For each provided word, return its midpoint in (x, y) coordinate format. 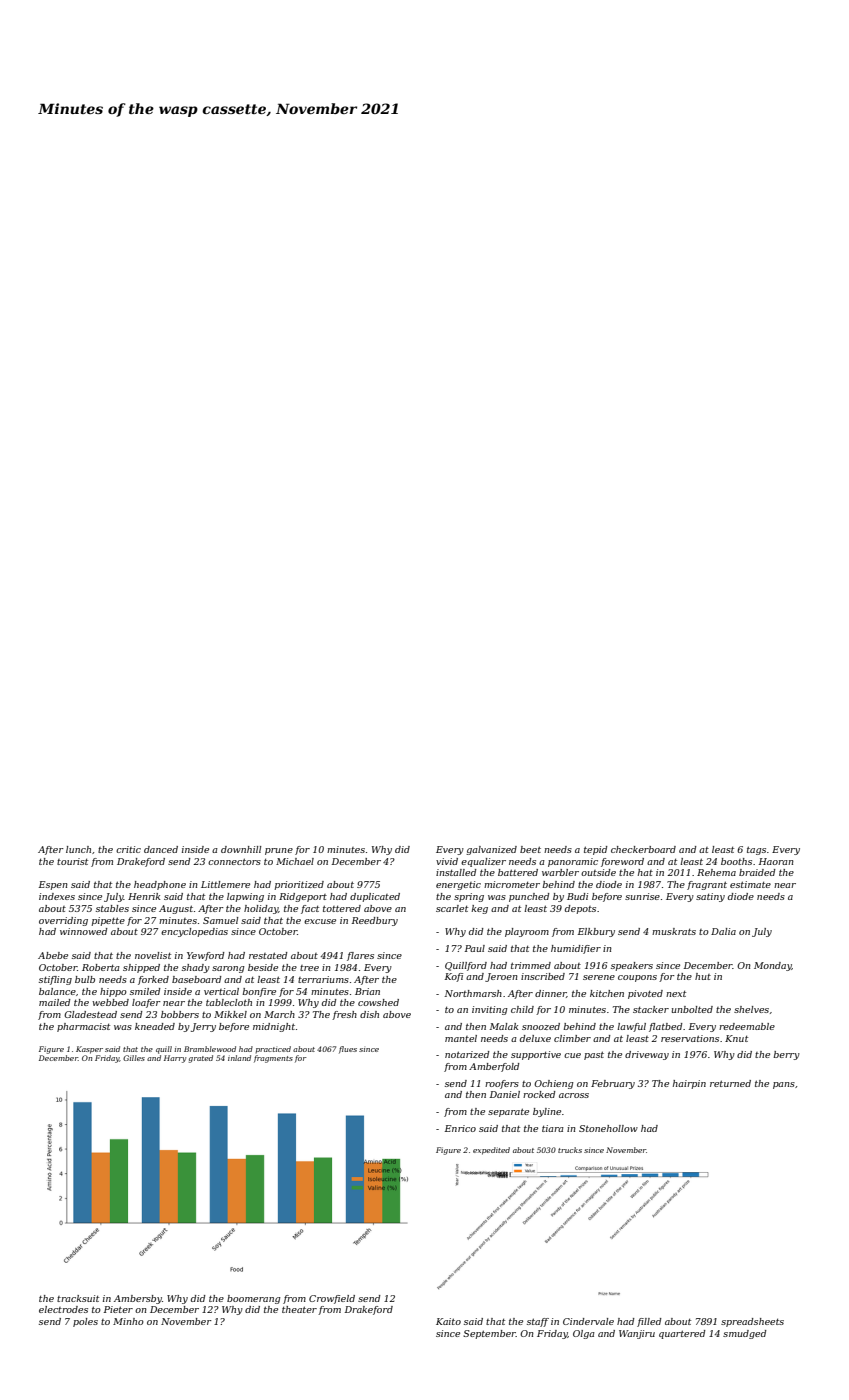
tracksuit (78, 1298)
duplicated (375, 897)
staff (538, 1322)
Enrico (460, 1128)
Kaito (448, 1321)
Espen (53, 885)
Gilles (134, 1058)
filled (649, 1322)
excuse (320, 921)
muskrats (674, 931)
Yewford (206, 956)
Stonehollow (608, 1128)
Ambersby (138, 1299)
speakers (632, 966)
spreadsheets (752, 1322)
